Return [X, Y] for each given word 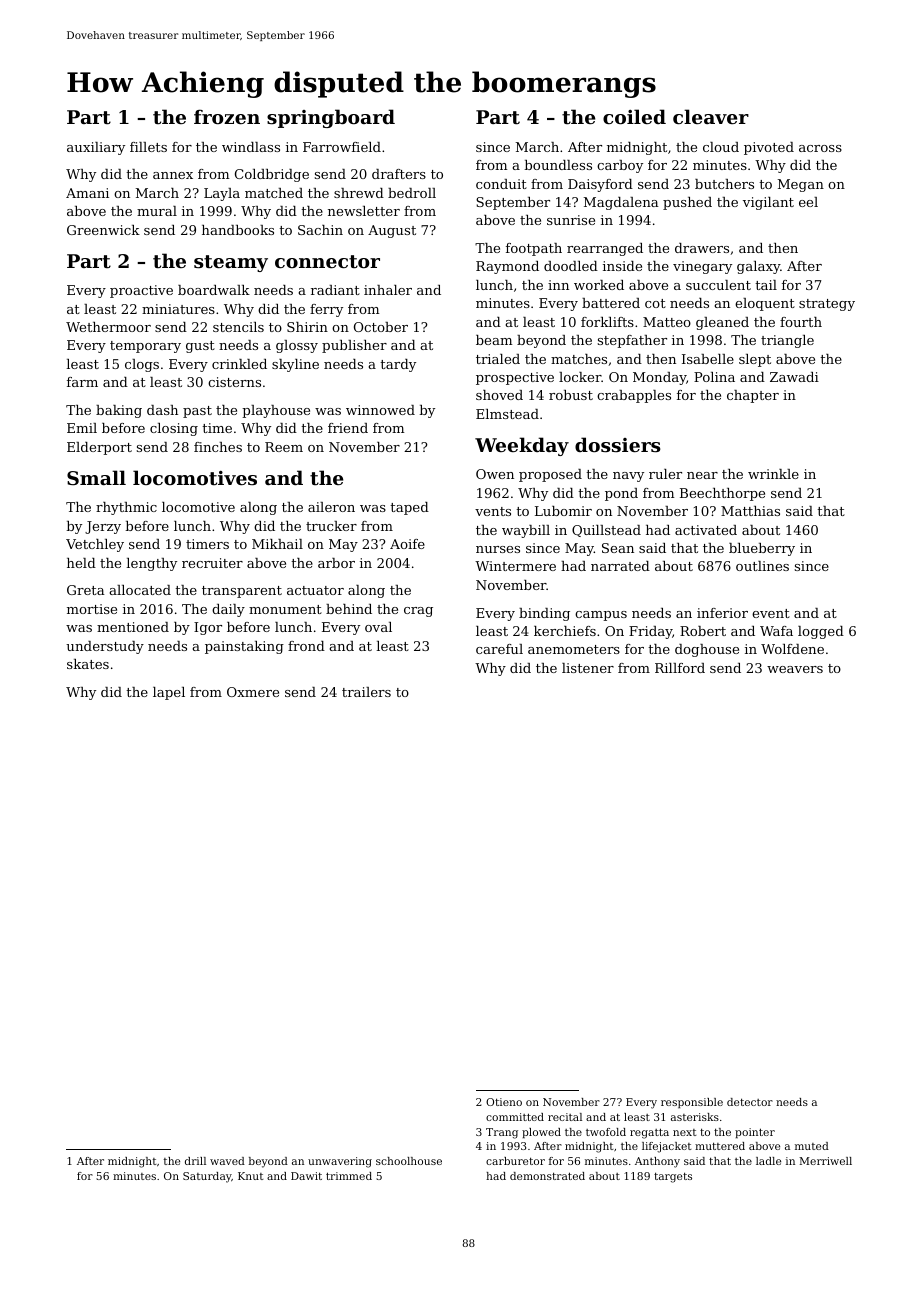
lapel [169, 693]
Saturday [207, 1177]
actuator [315, 590]
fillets [148, 147]
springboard [331, 118]
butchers [724, 184]
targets [673, 1177]
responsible [692, 1103]
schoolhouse [409, 1161]
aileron [331, 507]
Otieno [504, 1102]
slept [755, 360]
